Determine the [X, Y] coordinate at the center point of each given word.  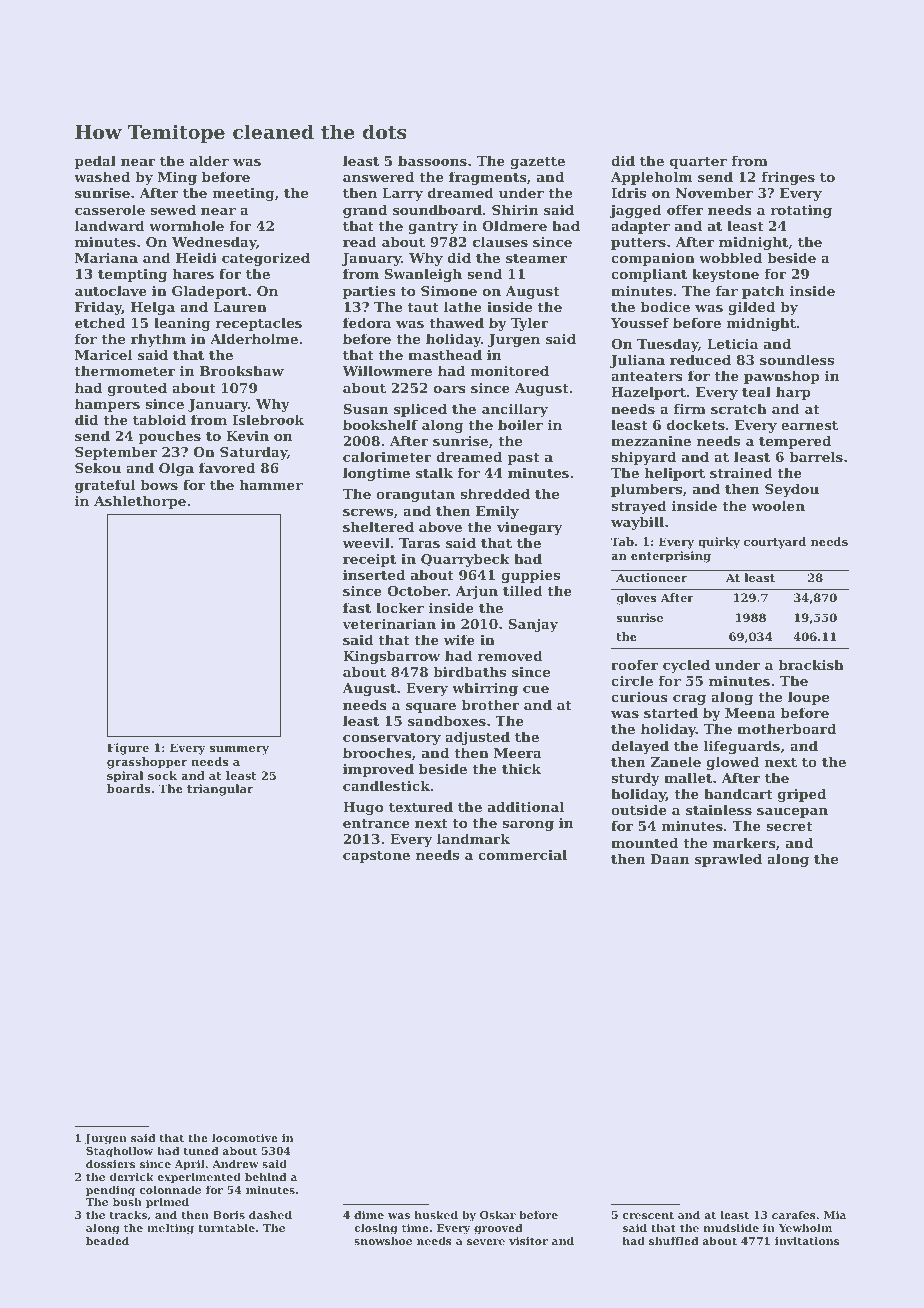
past [523, 459]
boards [128, 788]
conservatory [392, 739]
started [671, 712]
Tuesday [667, 345]
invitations [807, 1241]
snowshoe [383, 1240]
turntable [226, 1227]
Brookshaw [242, 370]
